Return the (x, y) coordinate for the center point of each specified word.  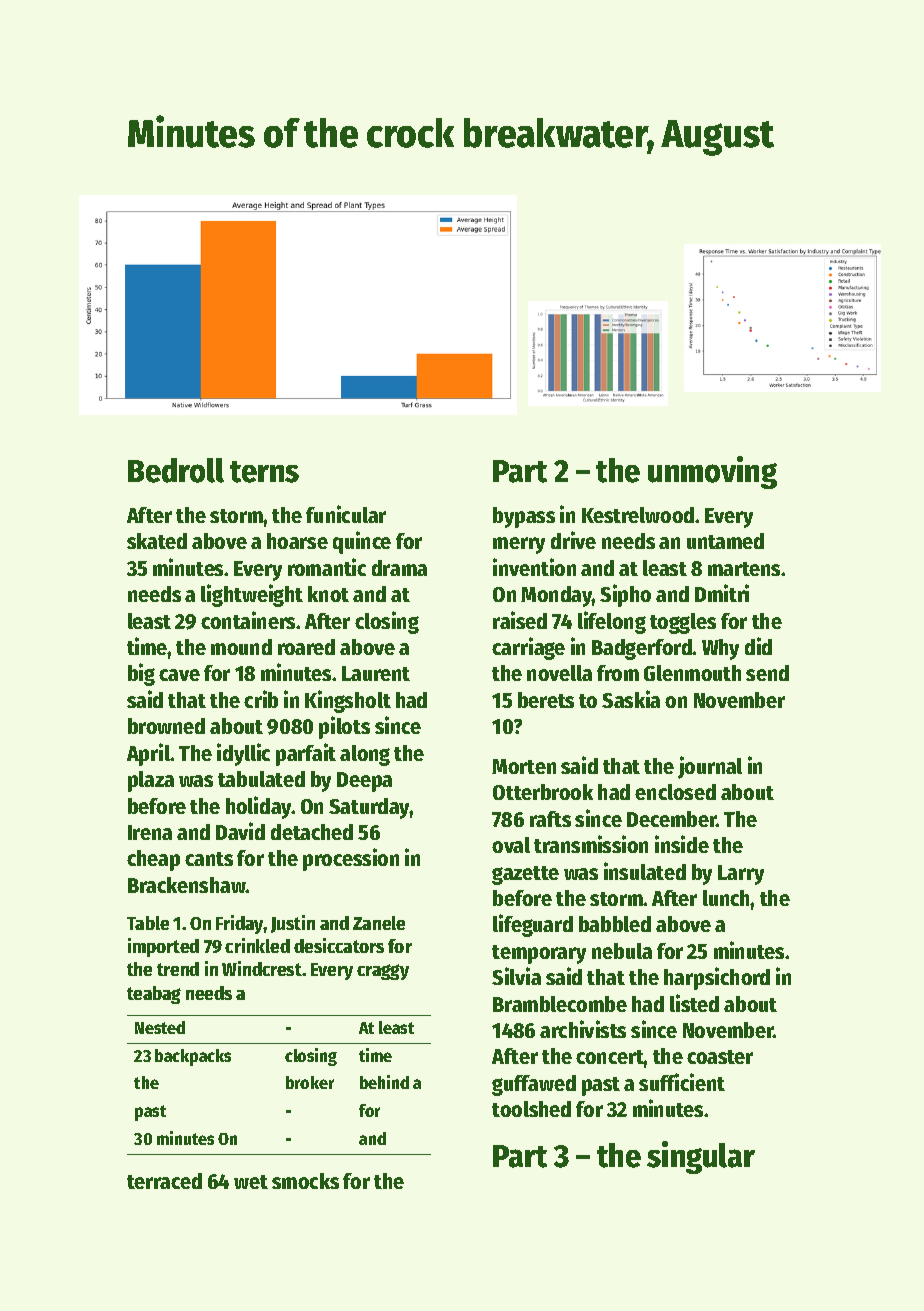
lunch (727, 898)
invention (534, 567)
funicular (346, 514)
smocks (305, 1181)
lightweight (252, 595)
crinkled (257, 945)
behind (384, 1082)
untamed (725, 541)
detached (312, 832)
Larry (741, 875)
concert (610, 1057)
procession (351, 859)
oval (511, 845)
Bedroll (176, 470)
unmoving (712, 472)
